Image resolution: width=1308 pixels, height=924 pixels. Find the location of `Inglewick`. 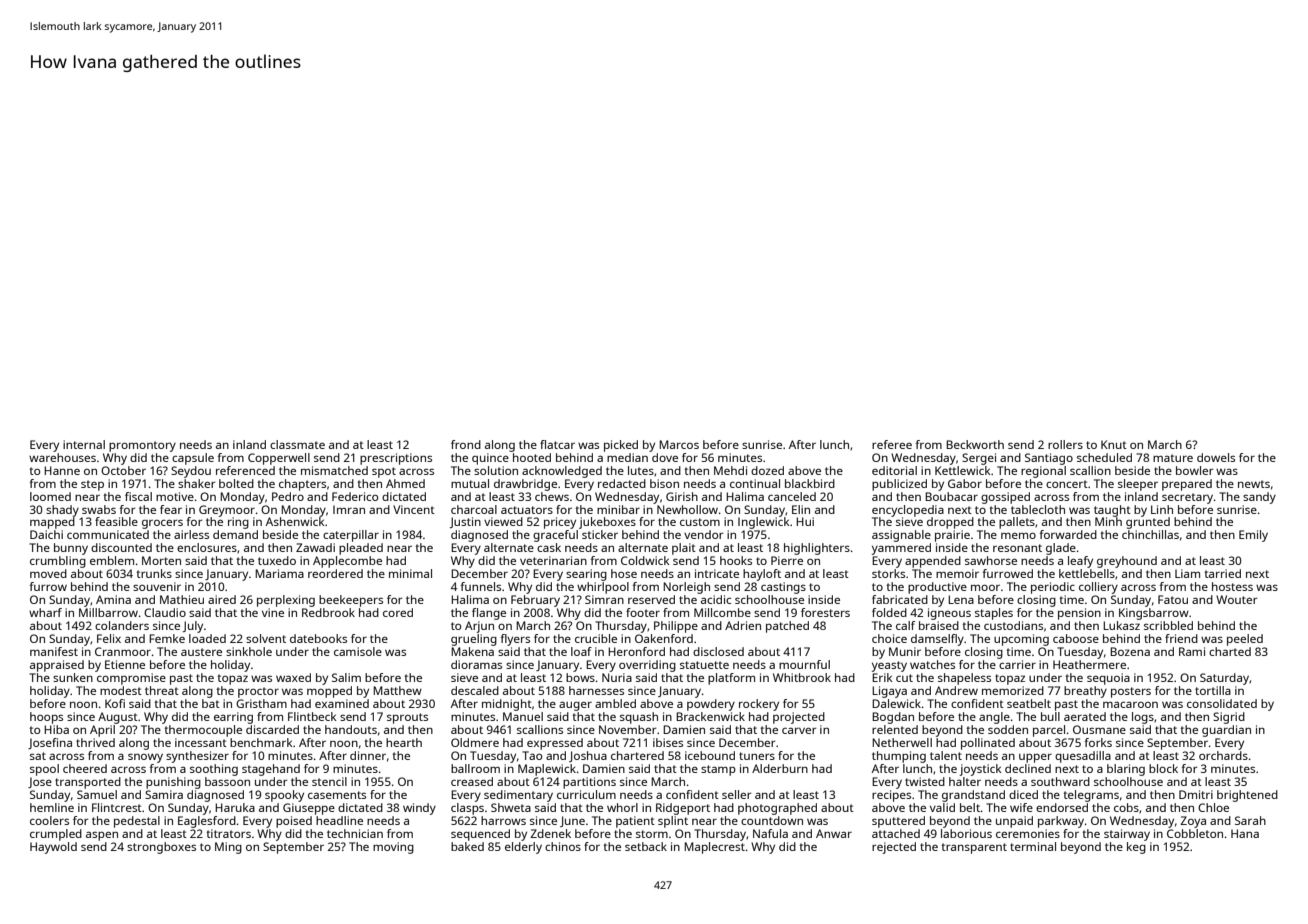

Inglewick is located at coordinates (764, 523).
